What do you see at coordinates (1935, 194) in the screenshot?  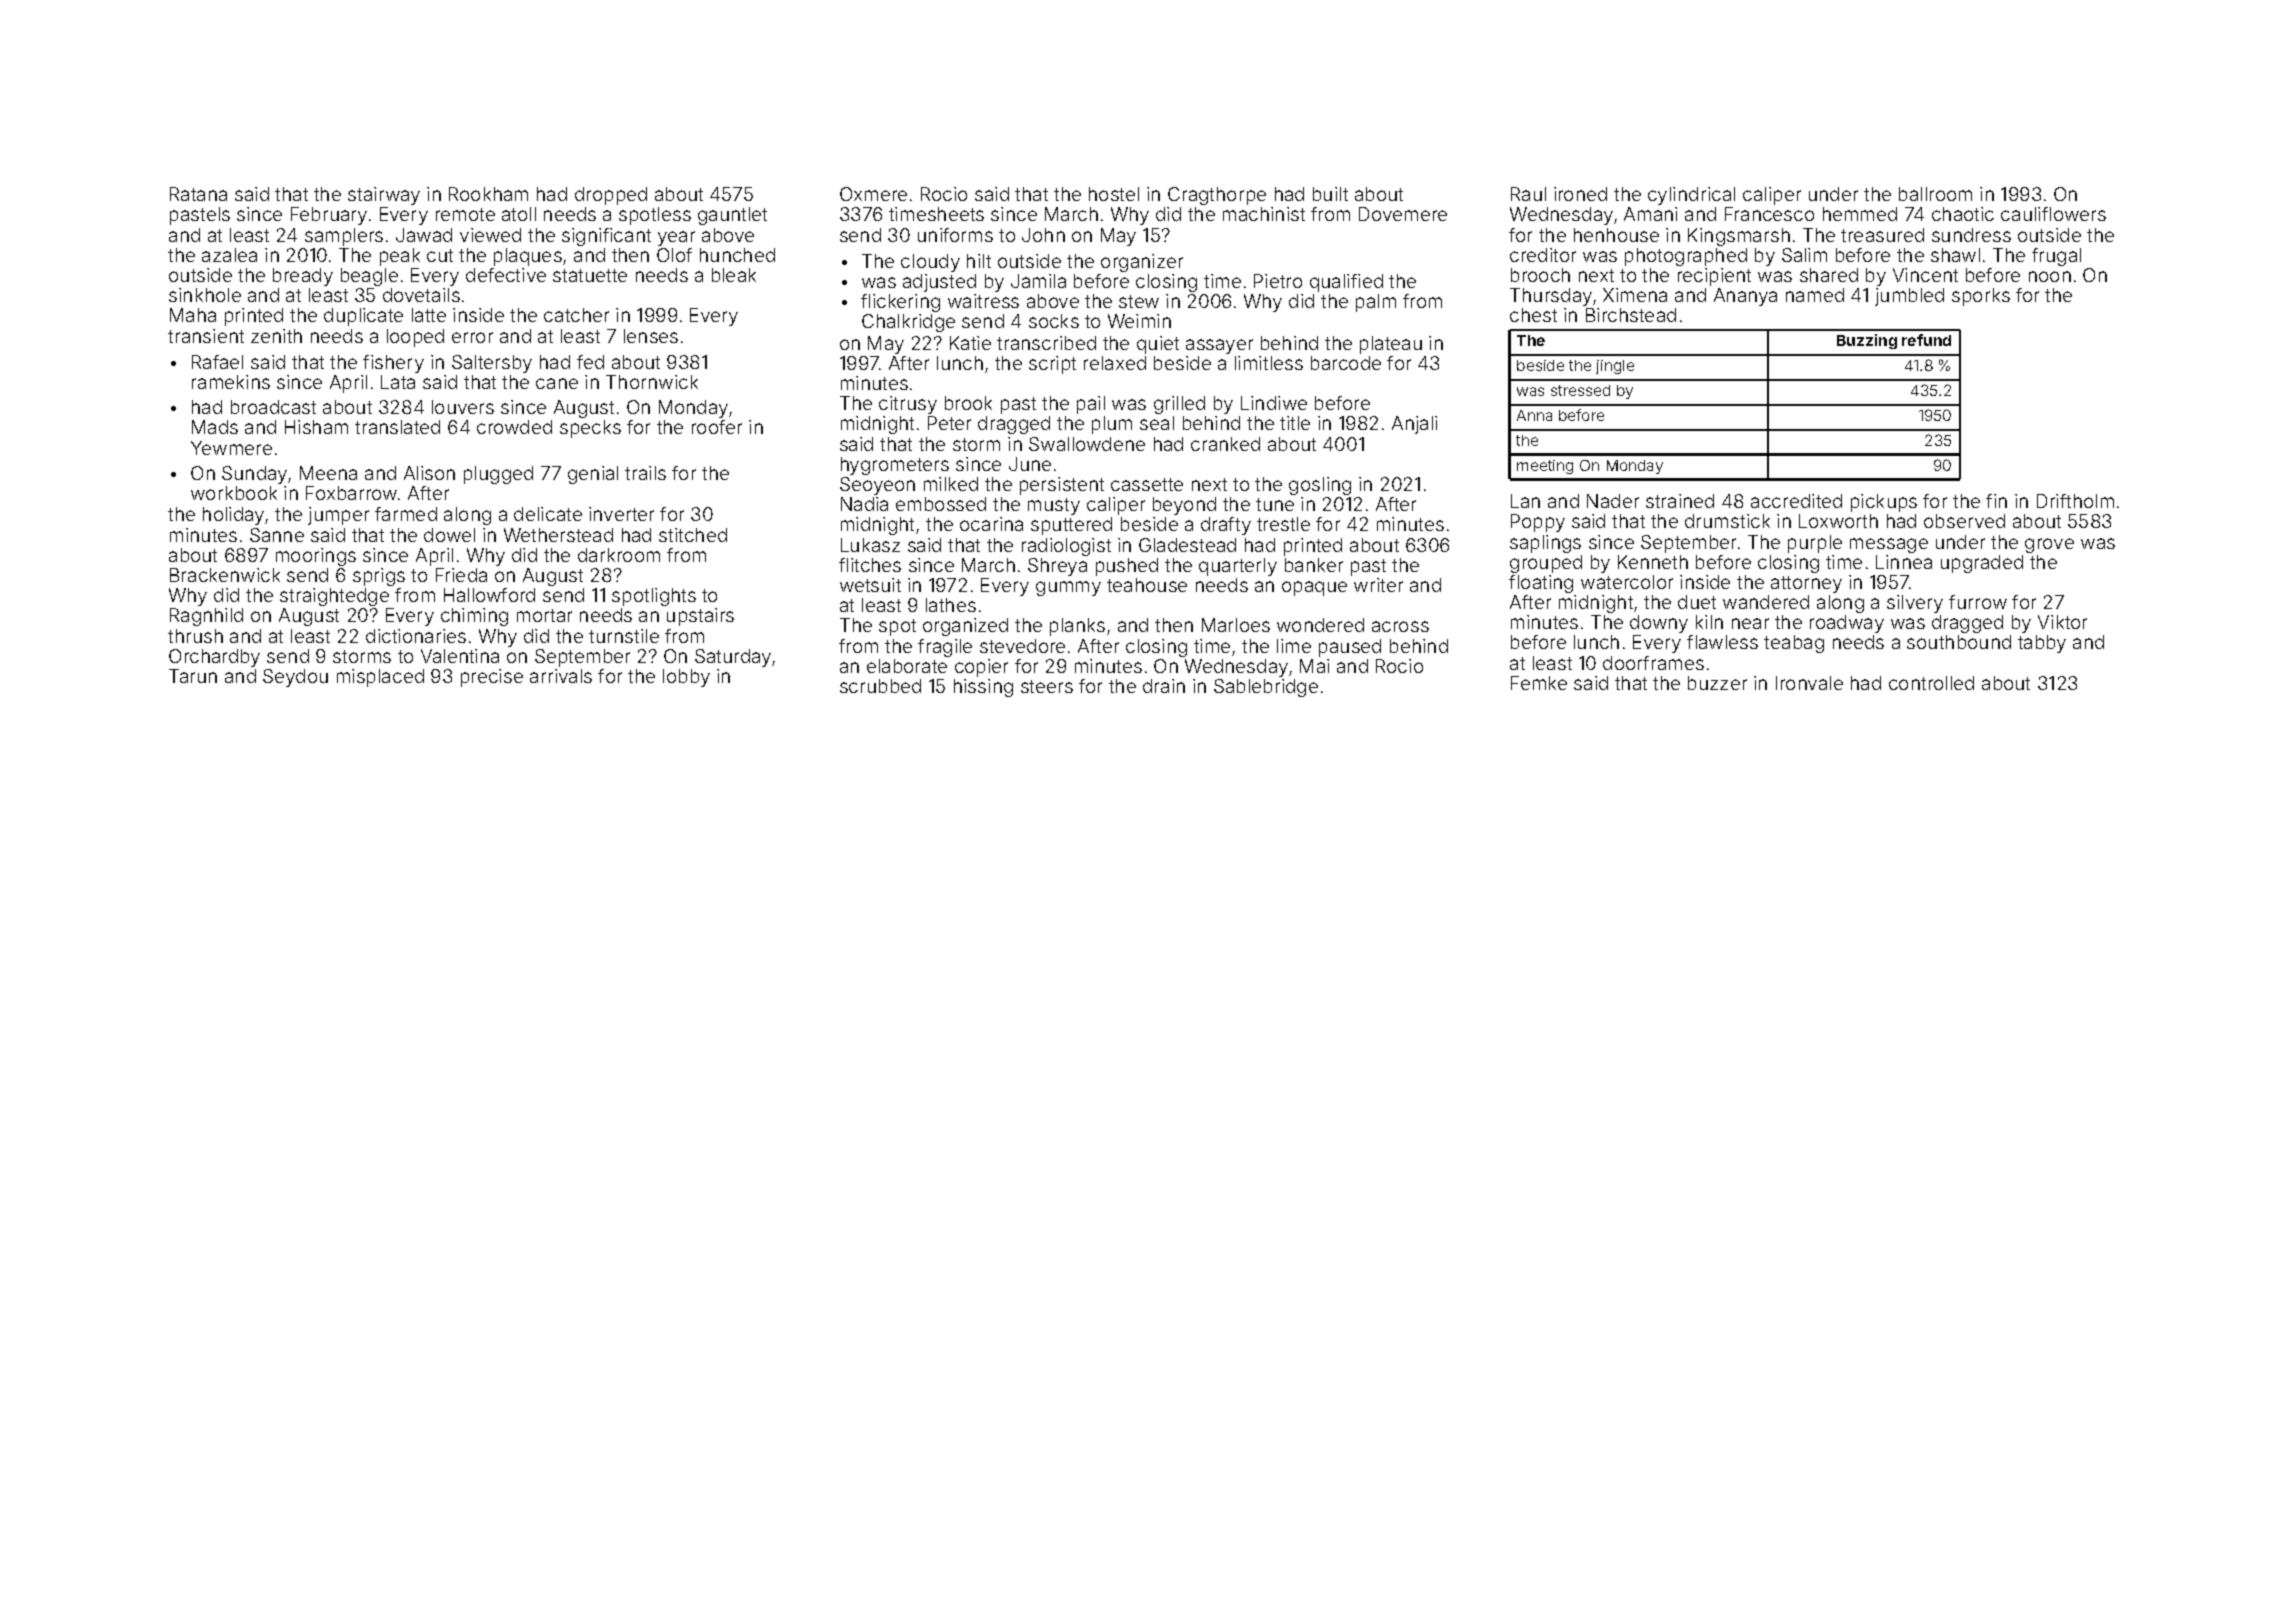 I see `ballroom` at bounding box center [1935, 194].
